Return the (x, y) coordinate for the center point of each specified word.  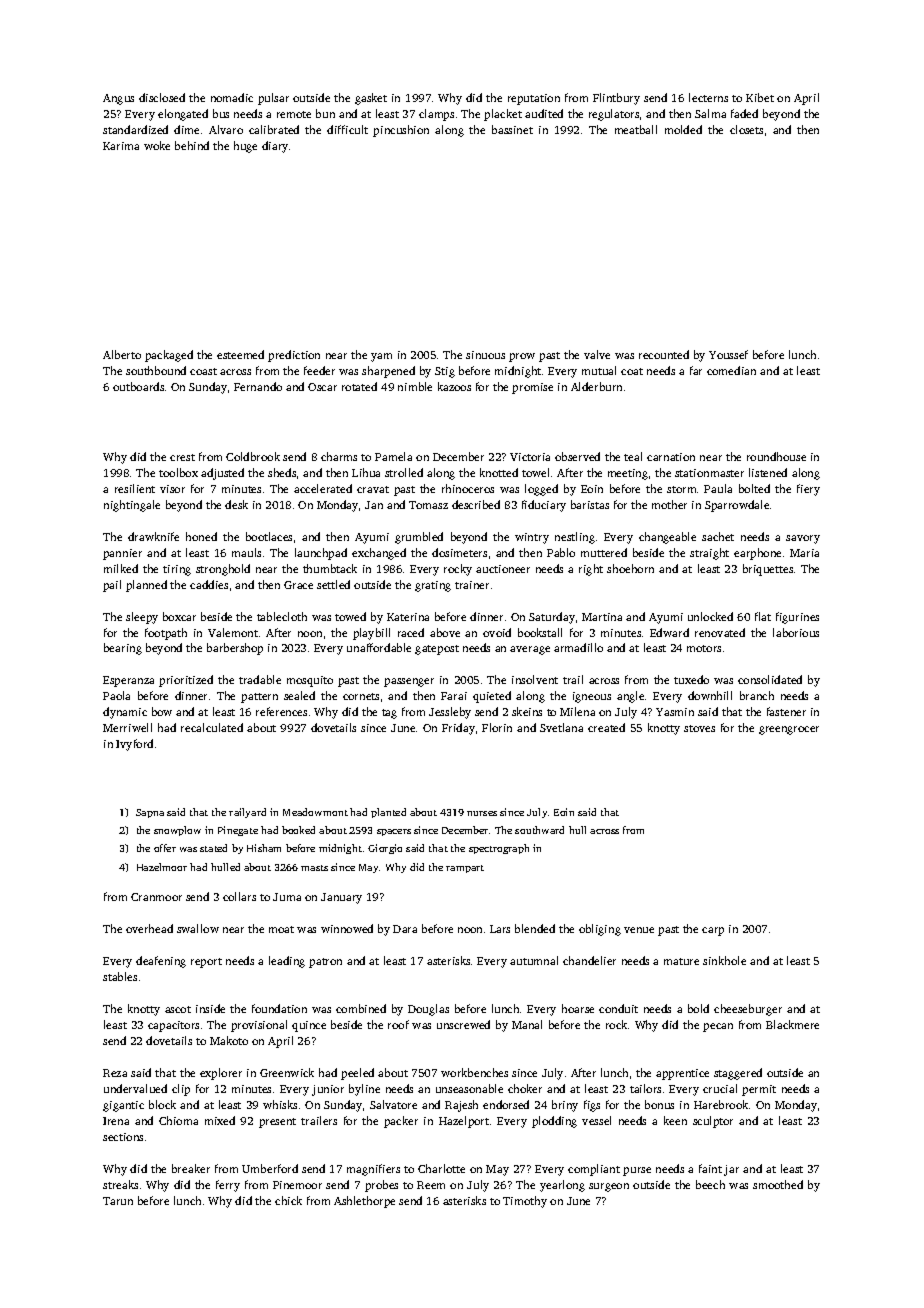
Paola (116, 695)
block (162, 1104)
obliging (600, 930)
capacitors (173, 1026)
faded (744, 113)
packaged (169, 356)
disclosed (162, 97)
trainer (472, 585)
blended (535, 928)
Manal (527, 1024)
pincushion (401, 131)
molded (683, 129)
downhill (710, 695)
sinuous (485, 355)
